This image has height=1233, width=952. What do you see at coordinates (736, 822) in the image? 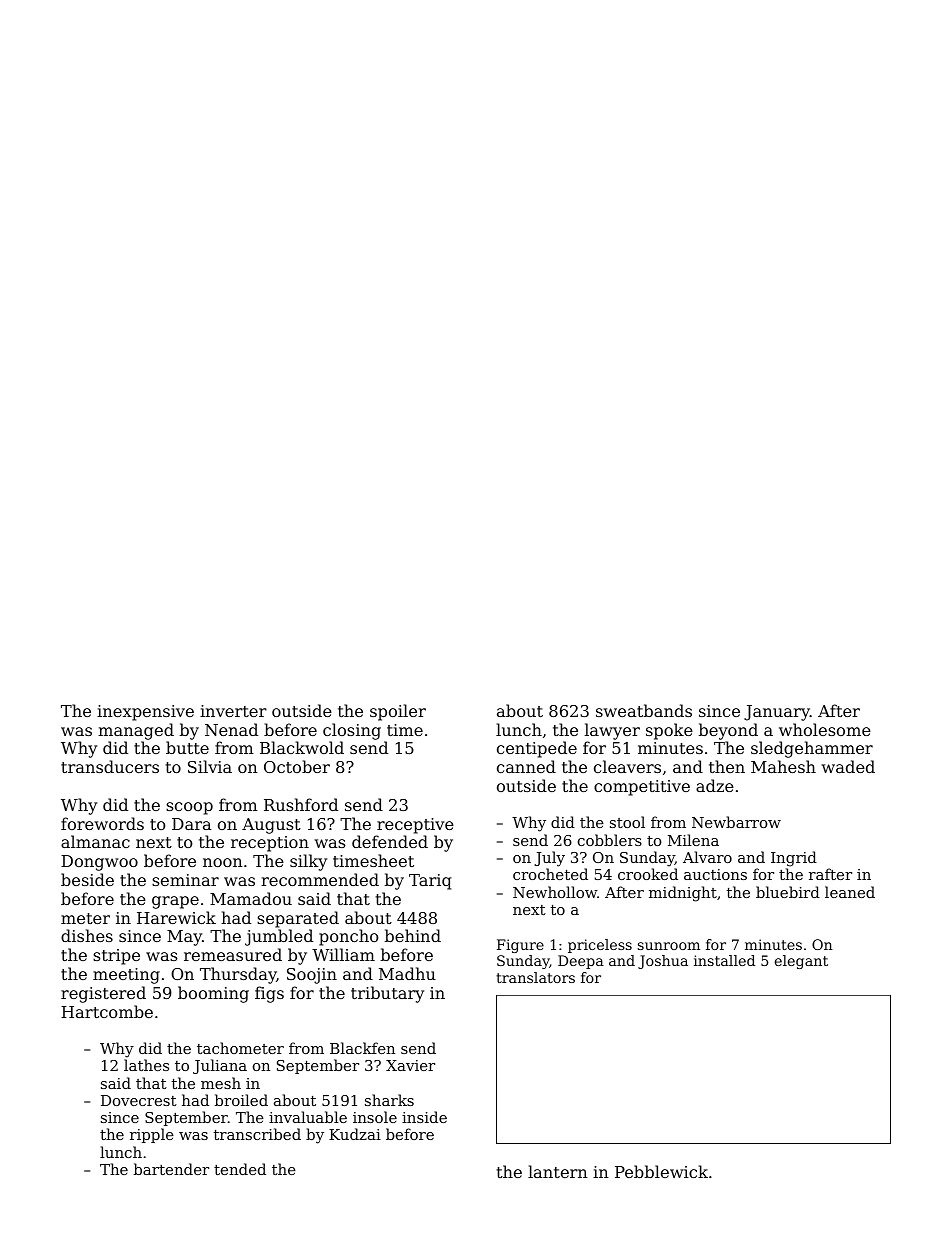
I see `Newbarrow` at bounding box center [736, 822].
